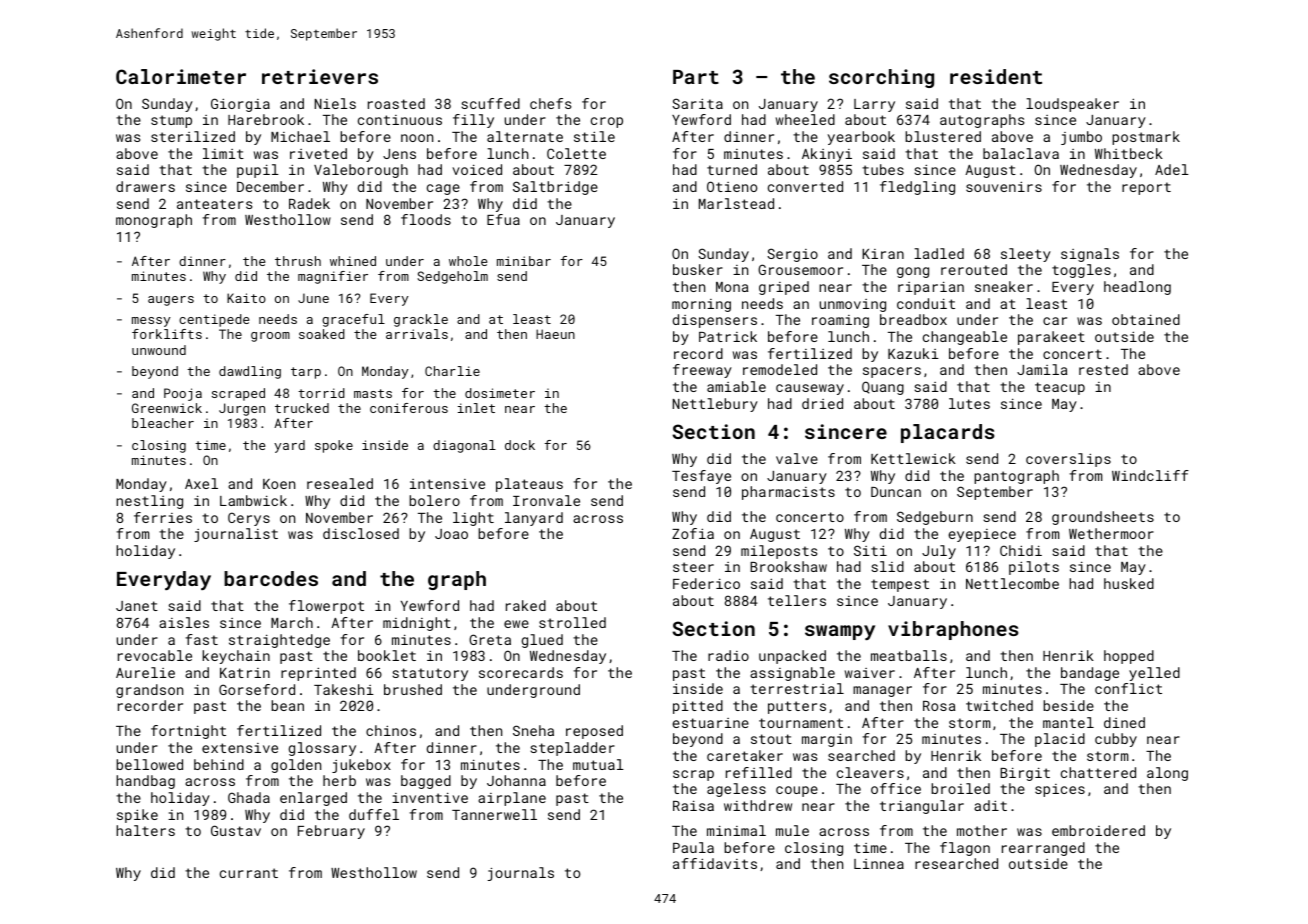  What do you see at coordinates (1137, 288) in the screenshot?
I see `headlong` at bounding box center [1137, 288].
